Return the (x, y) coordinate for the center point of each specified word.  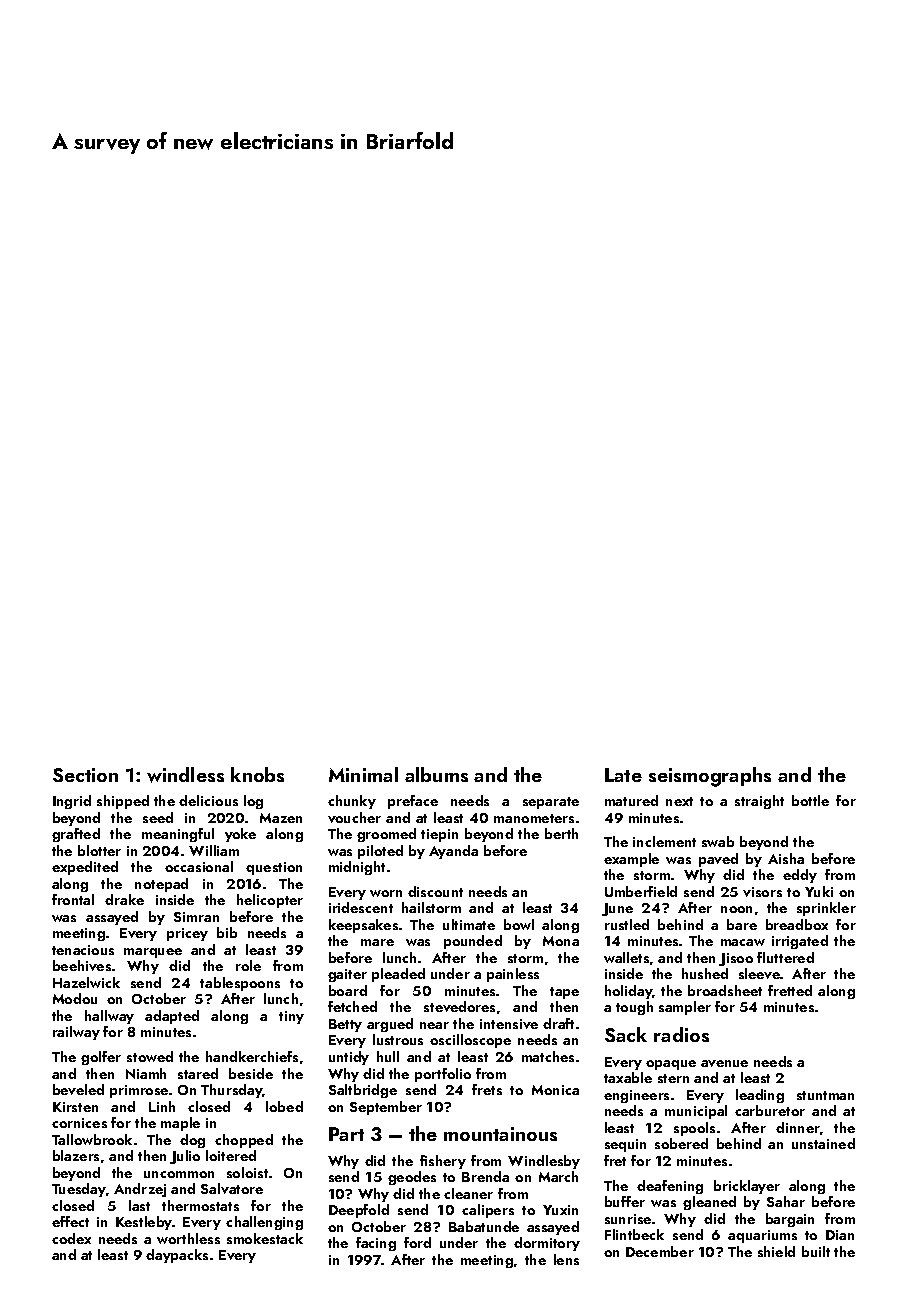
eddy (800, 876)
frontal (73, 899)
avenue (724, 1063)
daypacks (177, 1256)
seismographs (710, 777)
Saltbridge (363, 1091)
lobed (284, 1106)
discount (435, 891)
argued (390, 1025)
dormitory (547, 1244)
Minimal (363, 774)
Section (85, 775)
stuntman (825, 1095)
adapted (172, 1017)
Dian (840, 1235)
